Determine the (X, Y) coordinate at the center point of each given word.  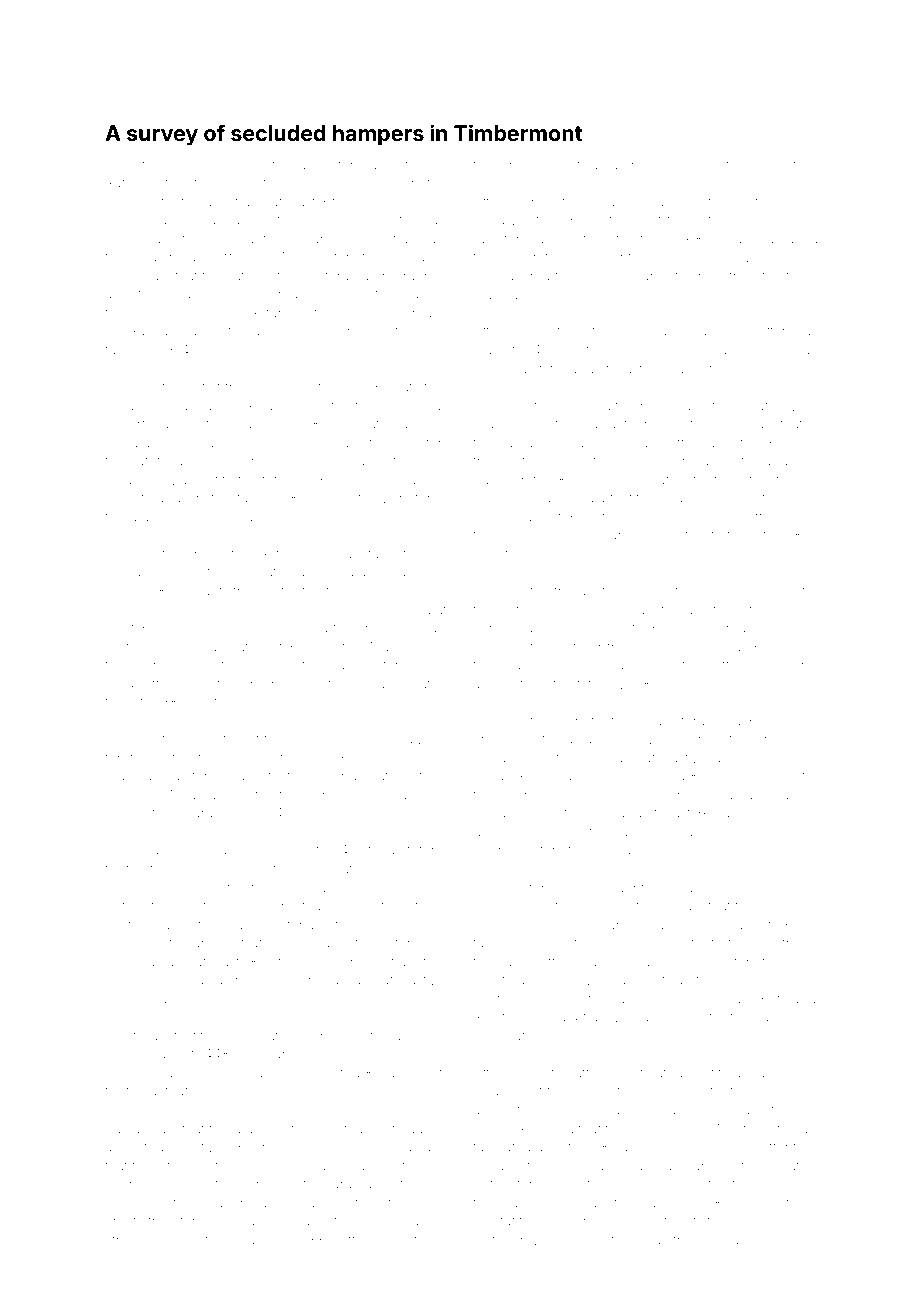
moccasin (136, 981)
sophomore (510, 925)
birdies (784, 647)
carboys (272, 1149)
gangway (767, 797)
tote (588, 684)
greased (792, 240)
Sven (346, 312)
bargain (521, 445)
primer (331, 333)
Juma (143, 239)
